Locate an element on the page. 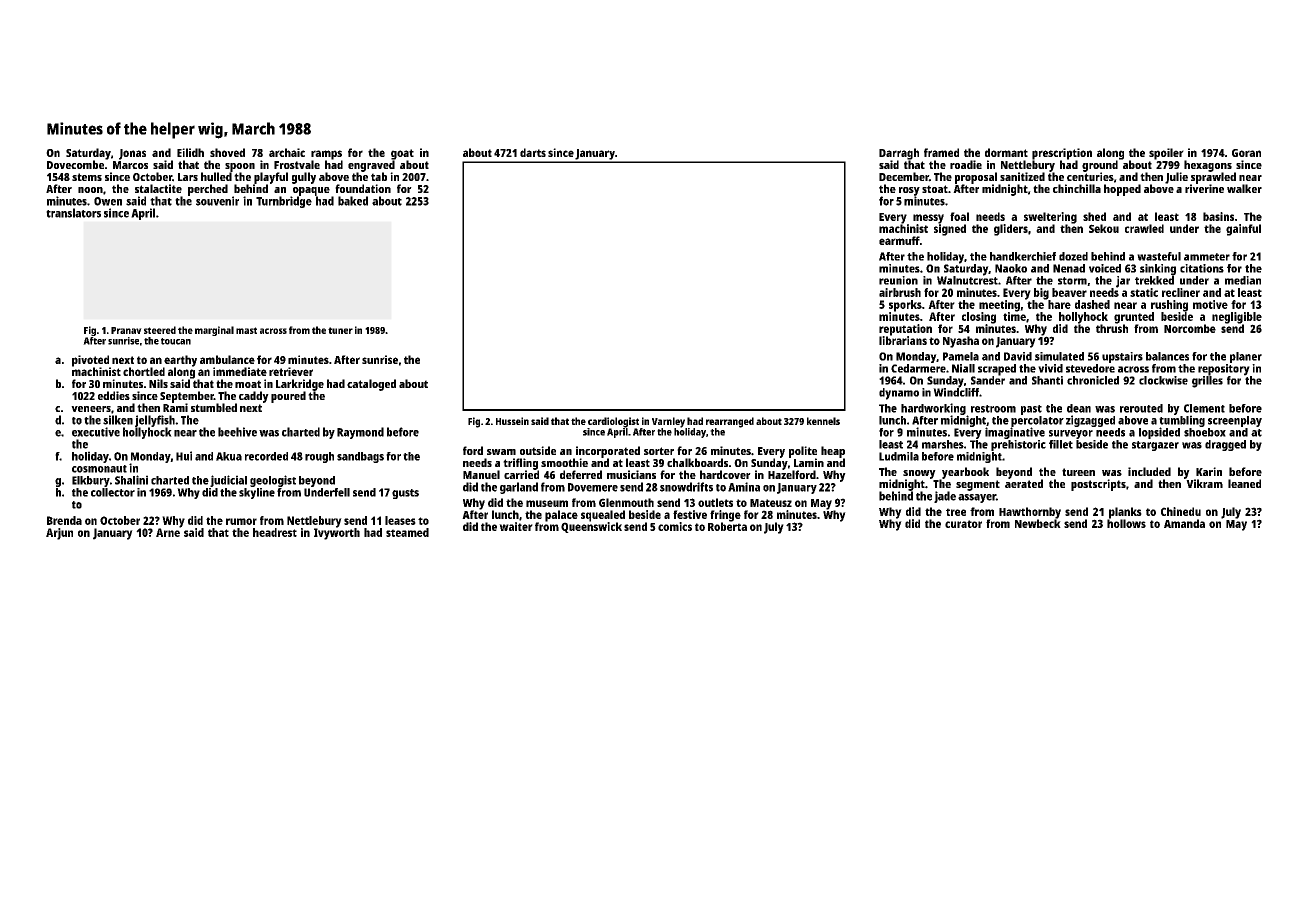 Image resolution: width=1308 pixels, height=924 pixels. Turnbridge is located at coordinates (284, 202).
